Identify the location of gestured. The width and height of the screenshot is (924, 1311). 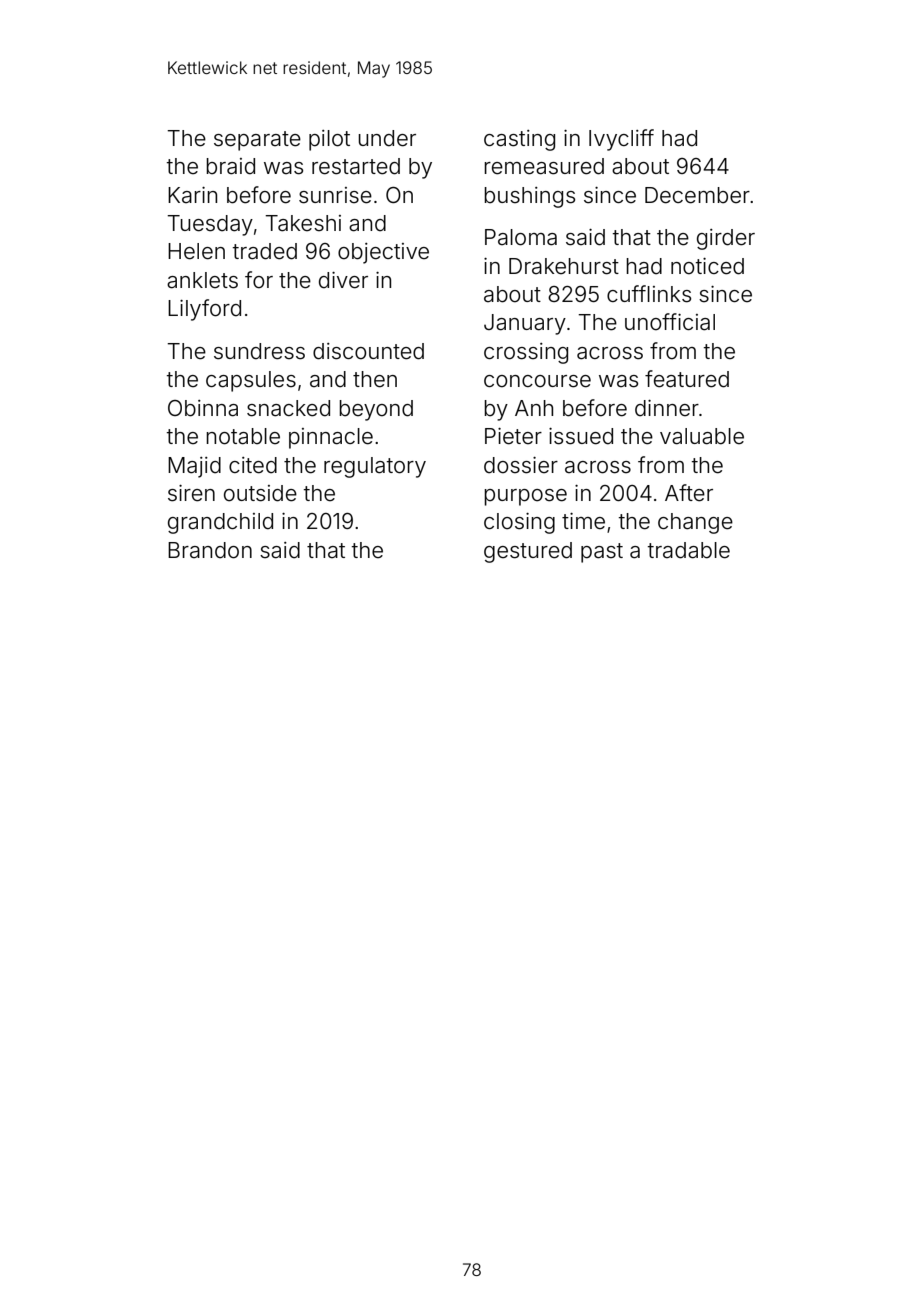
(528, 552).
